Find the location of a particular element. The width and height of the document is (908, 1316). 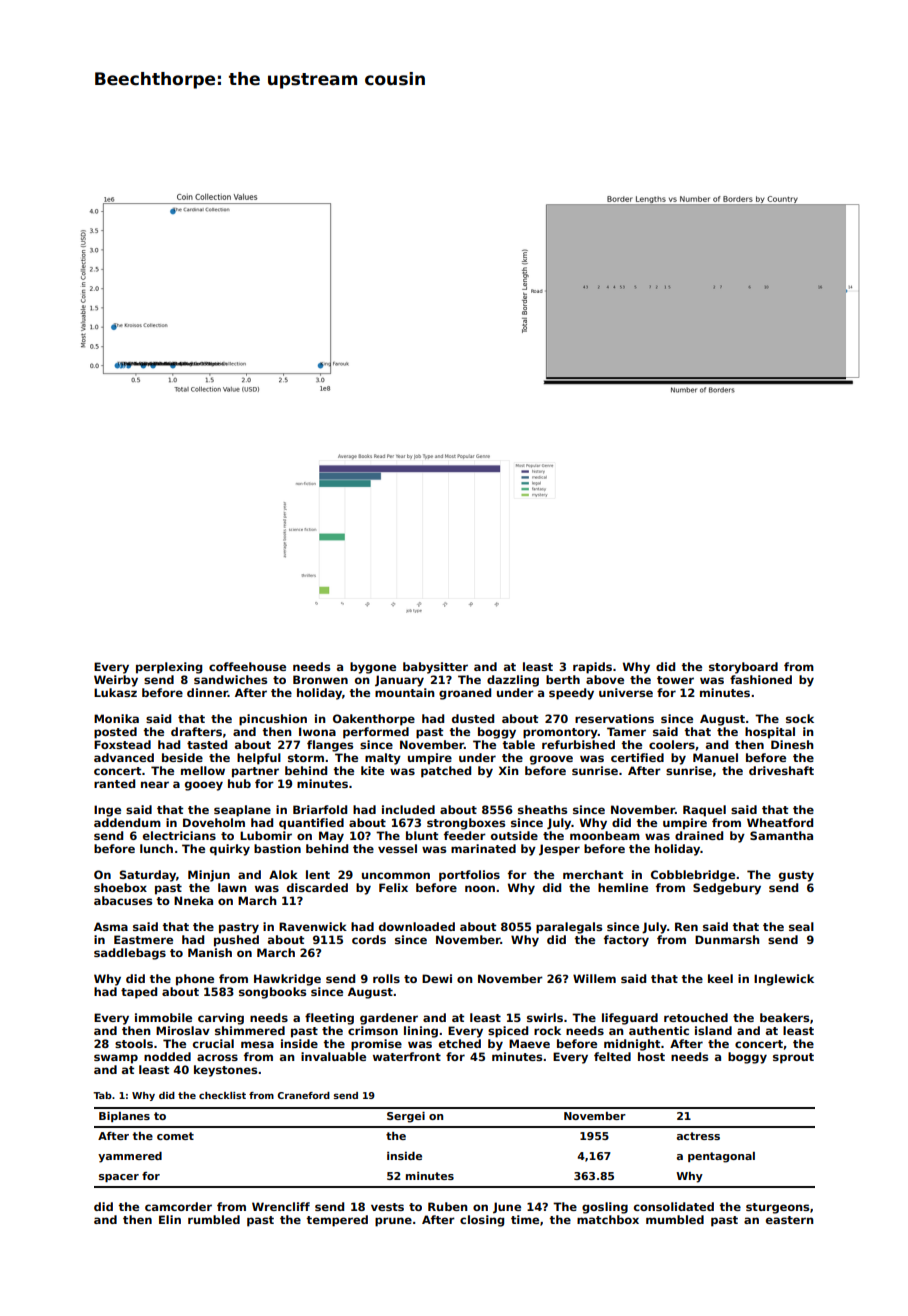

coffeehouse is located at coordinates (247, 666).
